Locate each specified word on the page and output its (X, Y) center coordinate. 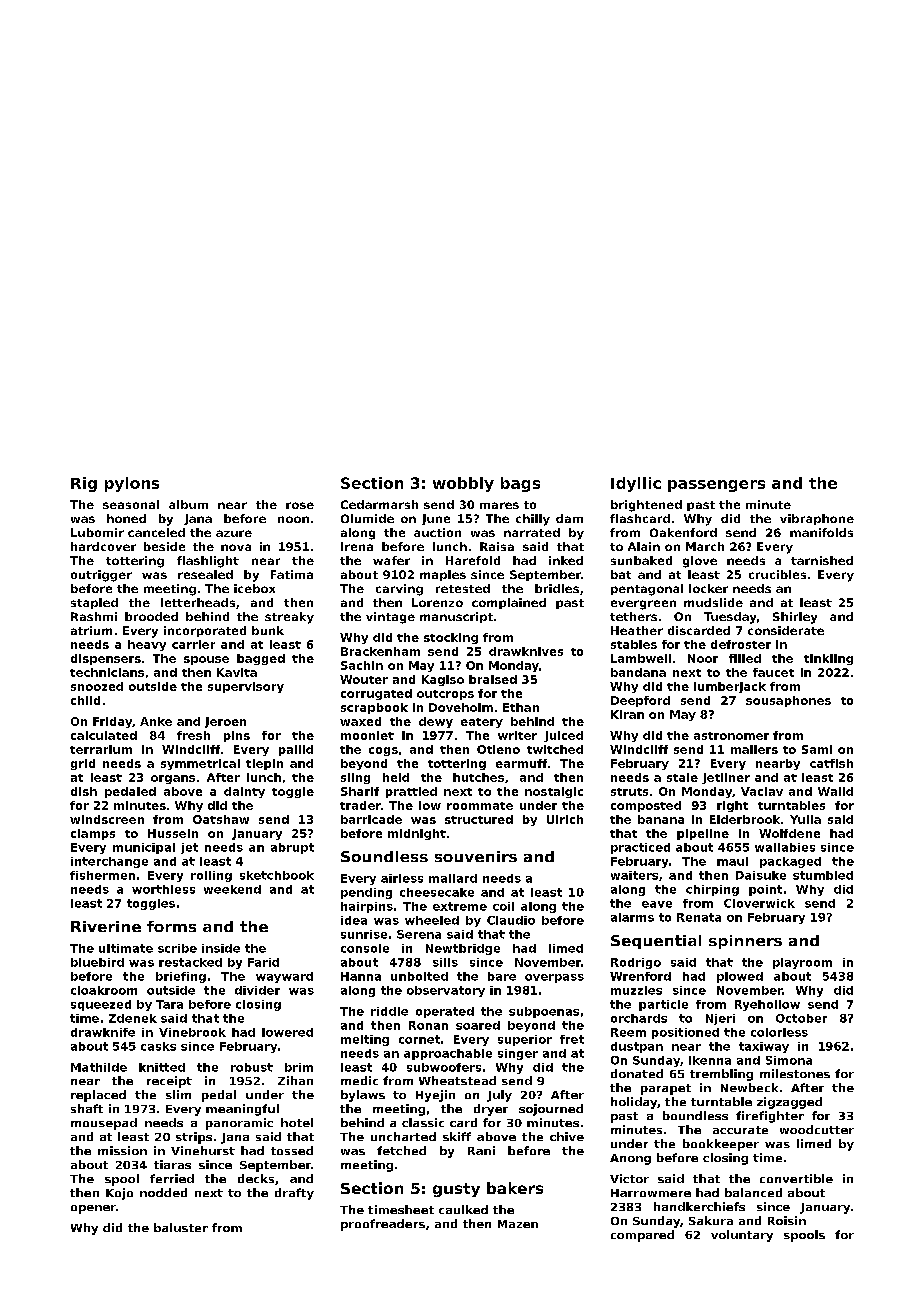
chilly (533, 520)
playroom (802, 963)
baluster (181, 1227)
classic (423, 1122)
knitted (162, 1067)
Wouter (364, 679)
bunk (268, 630)
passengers (716, 486)
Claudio (511, 920)
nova (236, 547)
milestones (795, 1073)
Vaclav (762, 791)
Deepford (640, 701)
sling (355, 778)
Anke (156, 721)
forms (171, 926)
